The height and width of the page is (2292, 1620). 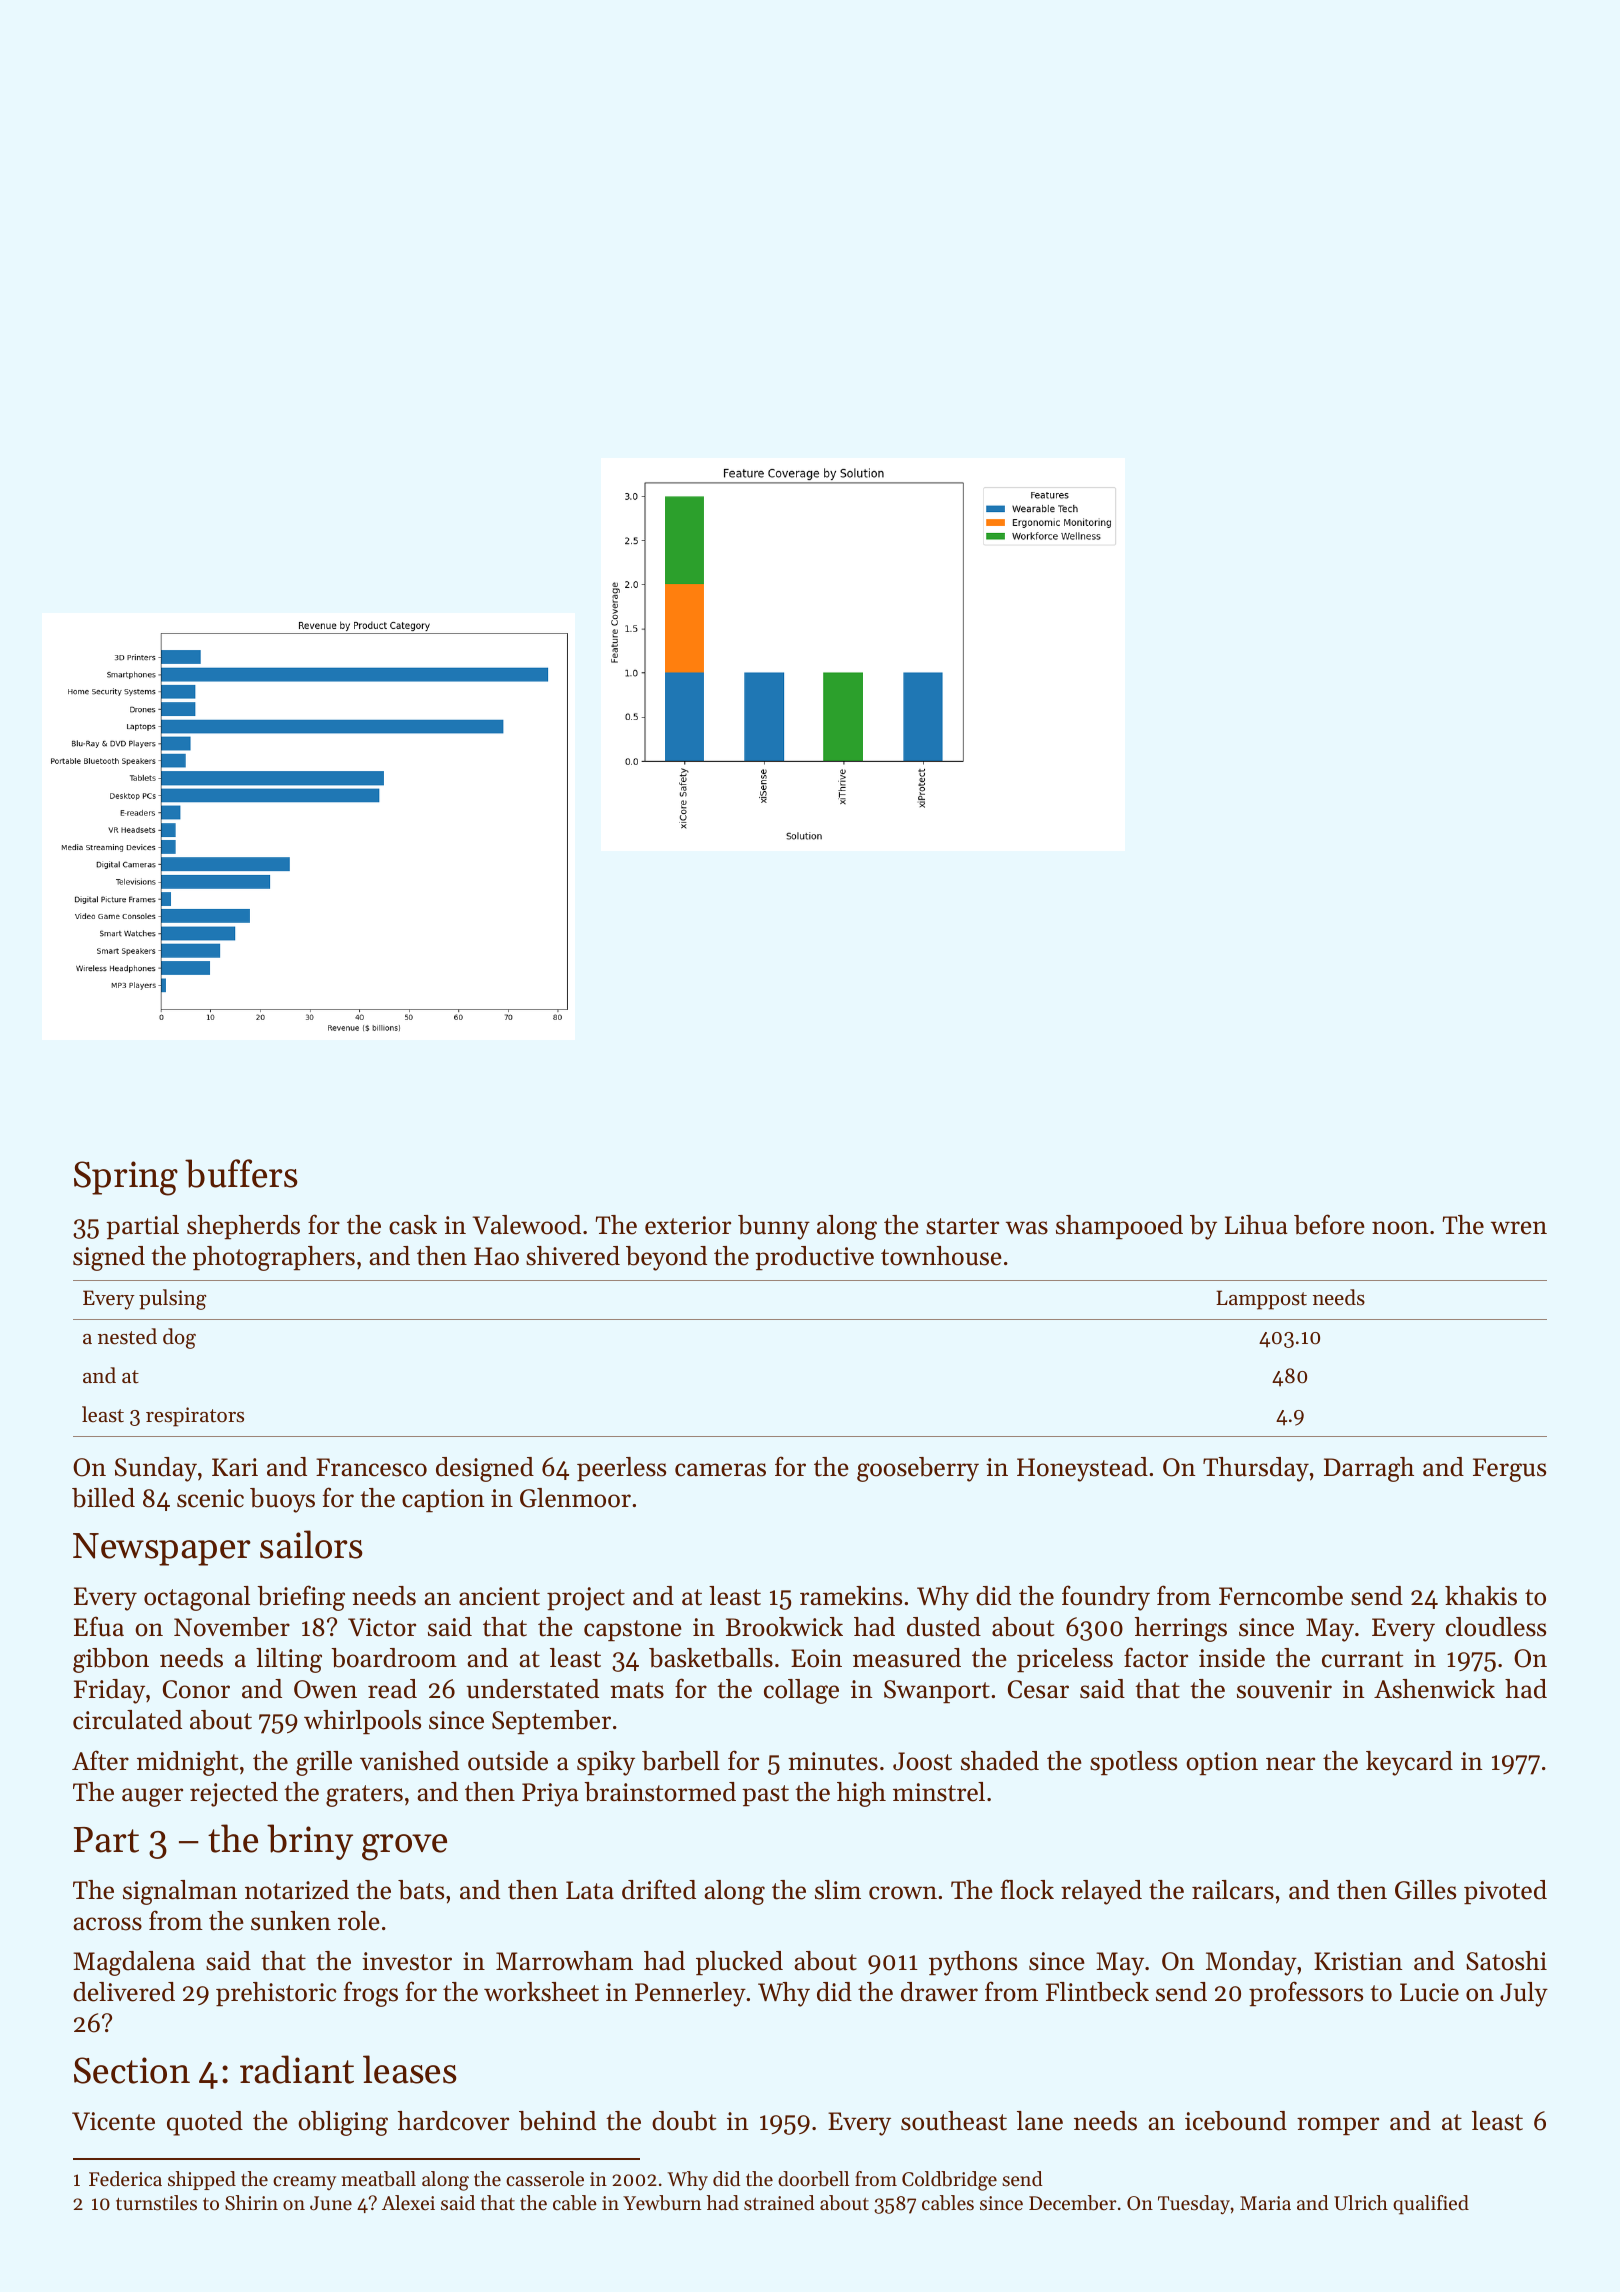 What do you see at coordinates (1434, 1689) in the page?
I see `Ashenwick` at bounding box center [1434, 1689].
